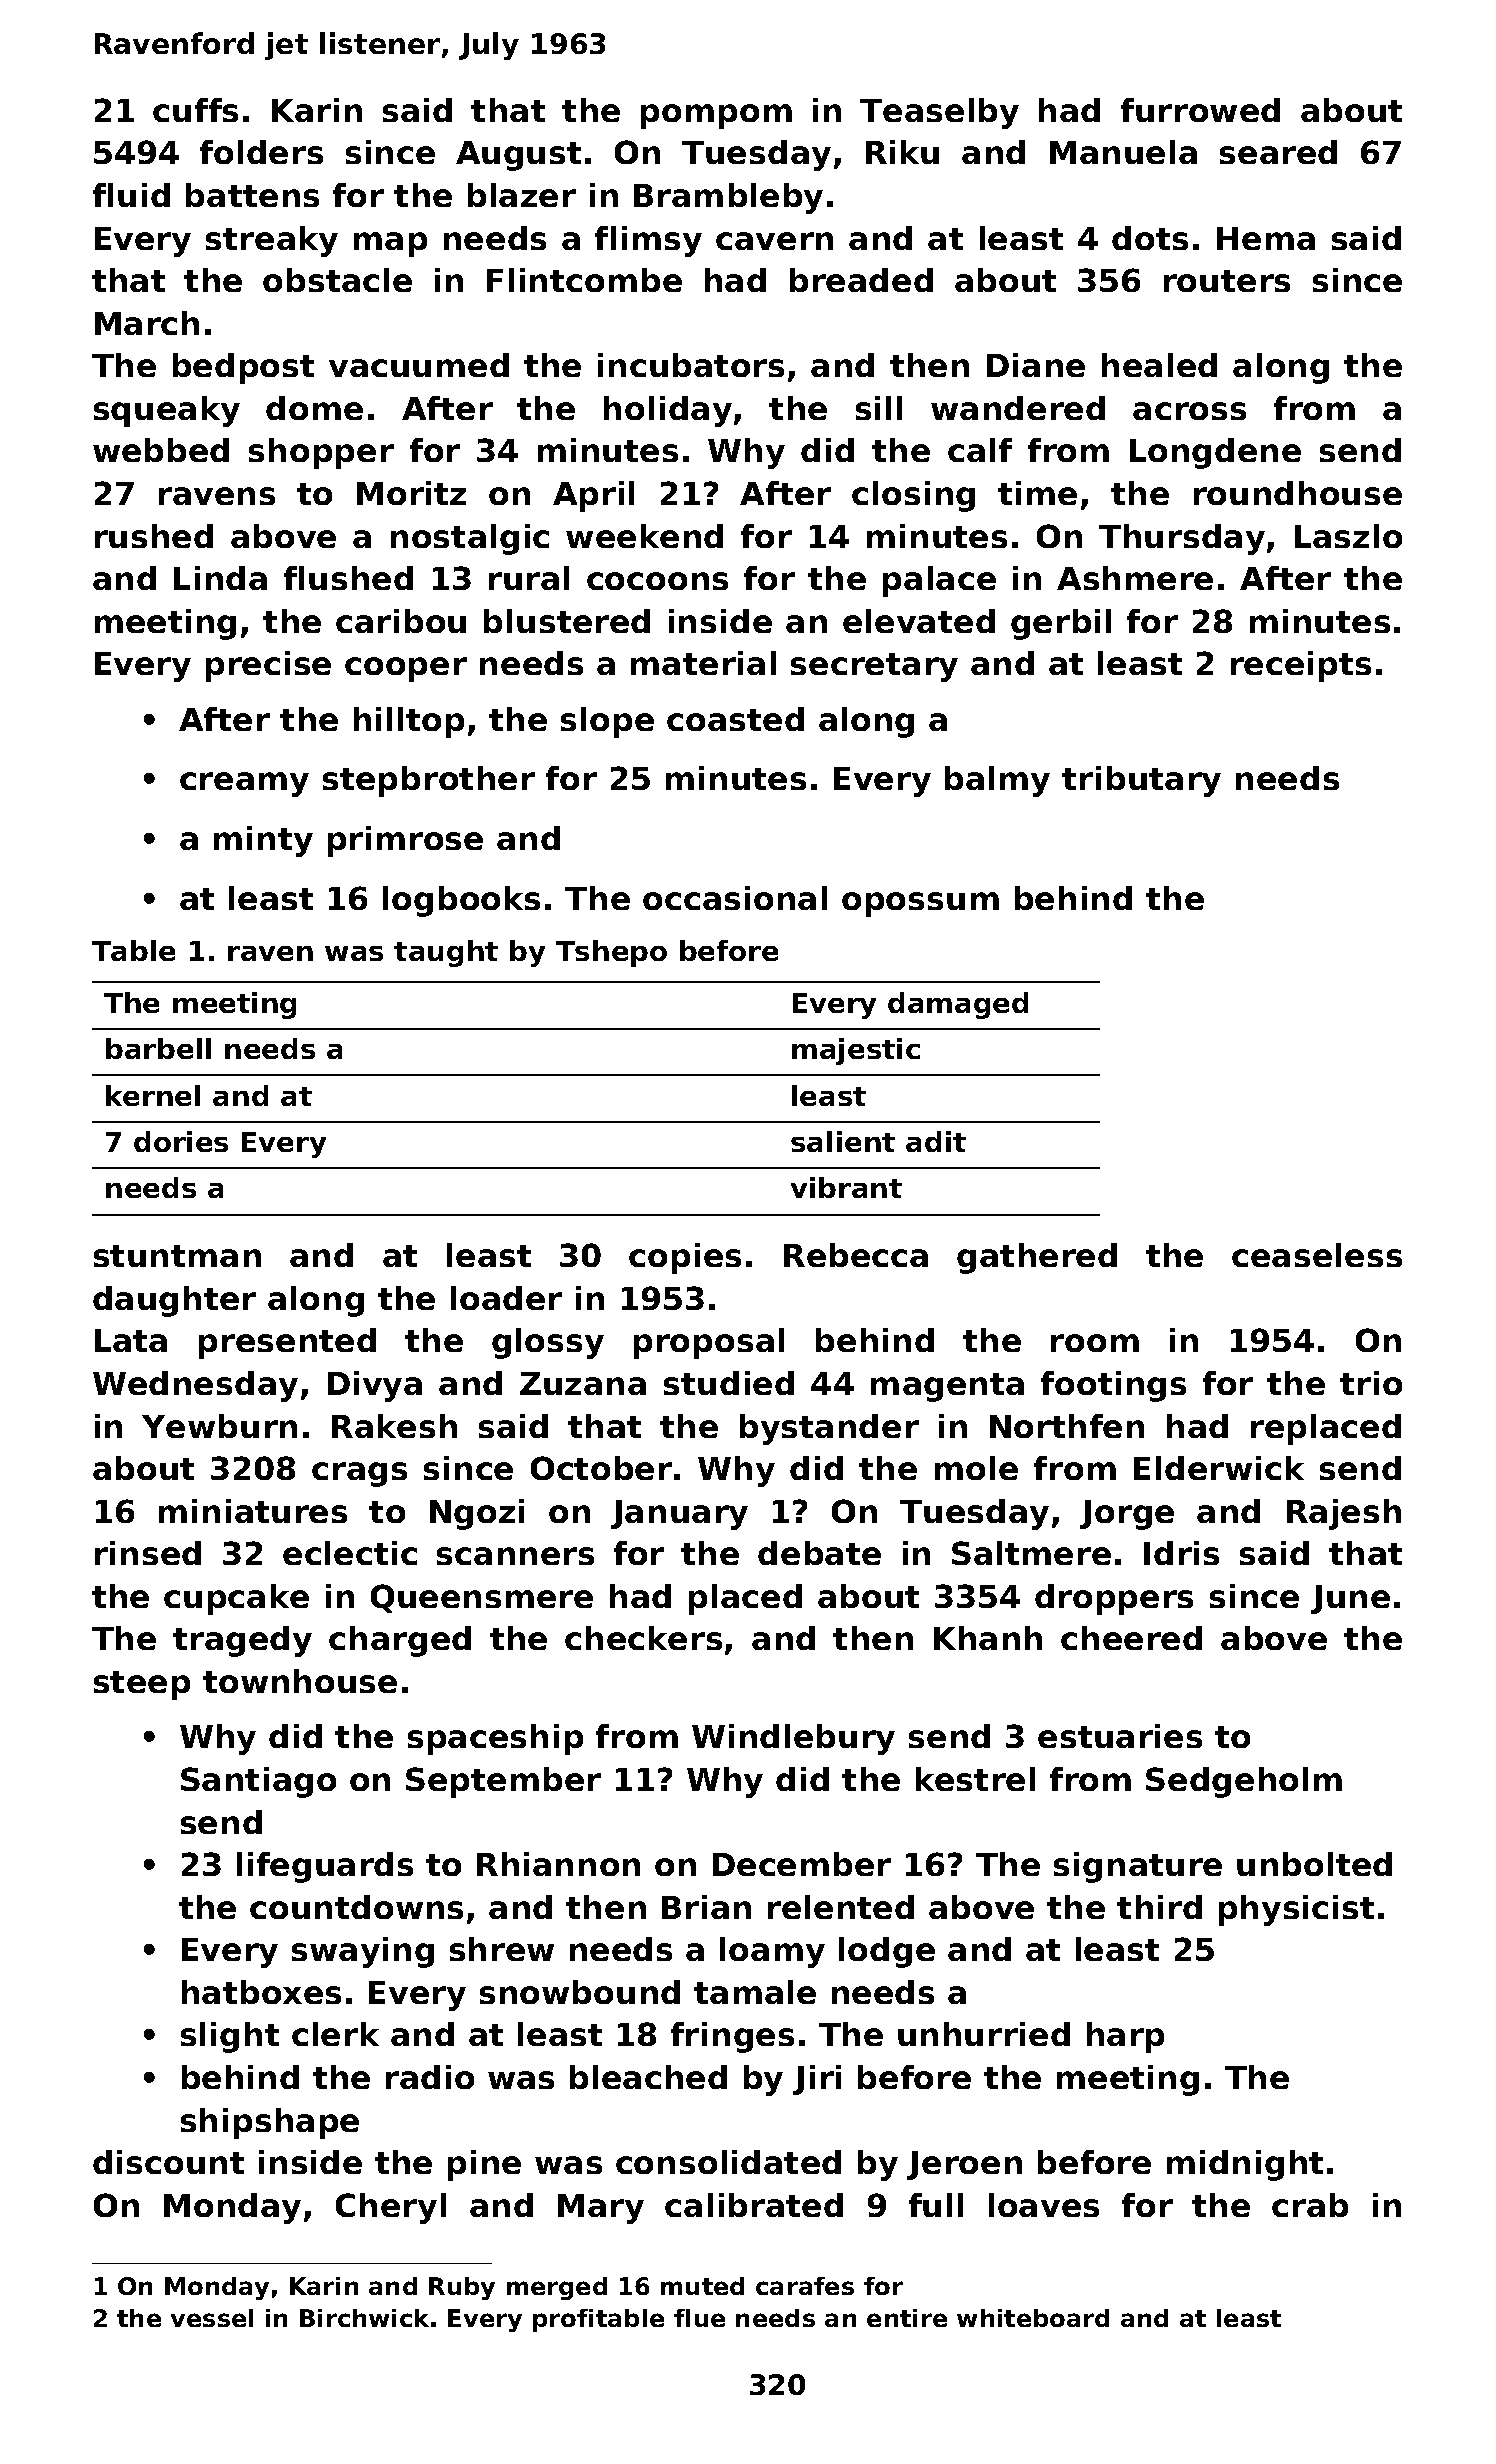 The image size is (1496, 2464). I want to click on Laszlo, so click(1348, 536).
